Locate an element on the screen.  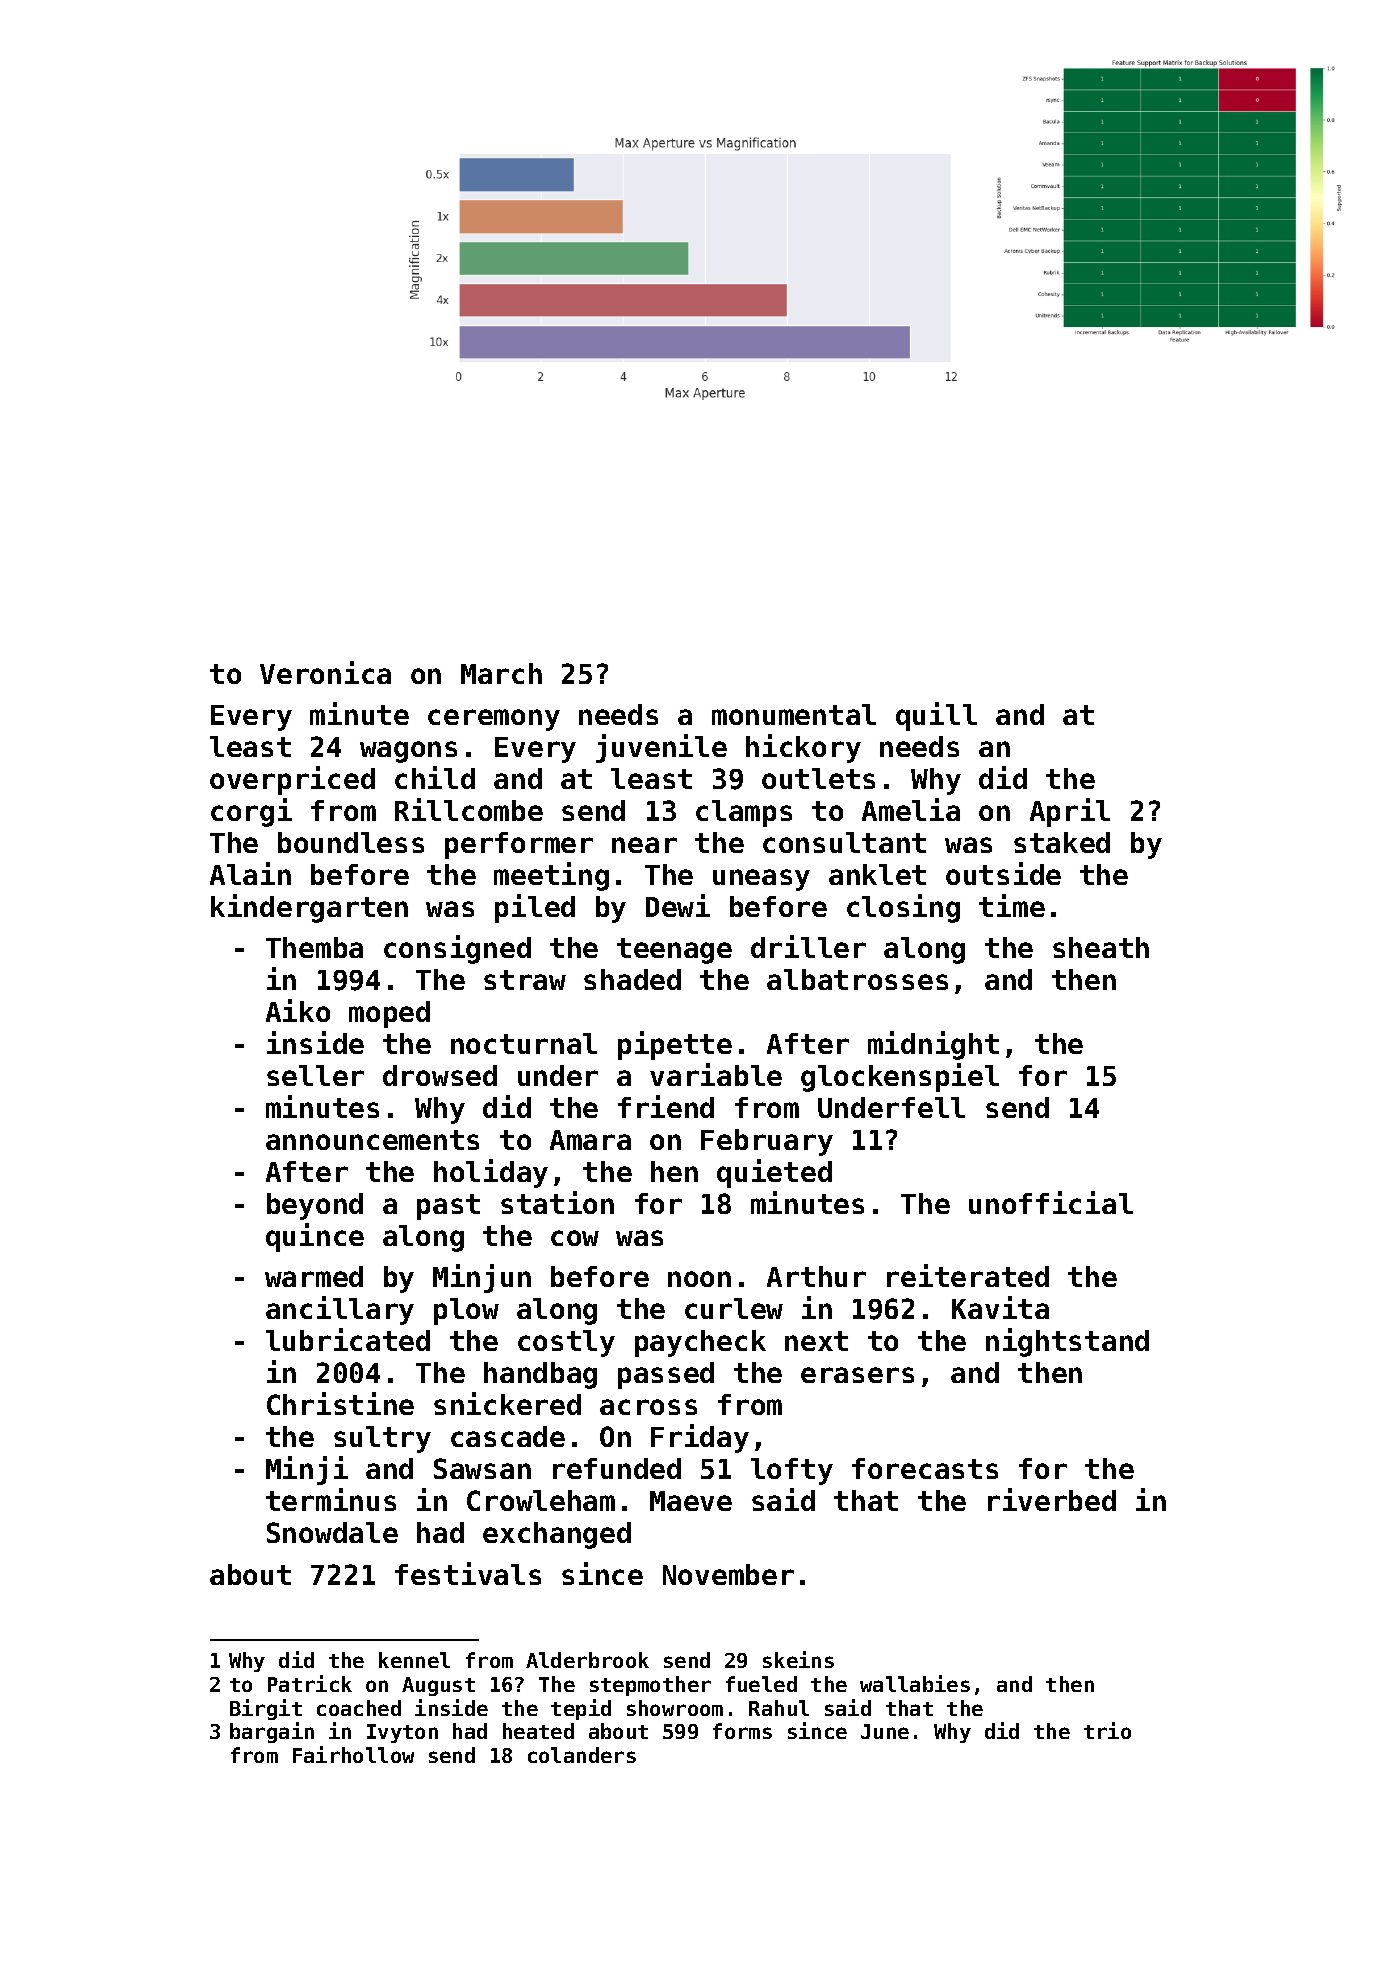
glockenspiel is located at coordinates (900, 1077).
